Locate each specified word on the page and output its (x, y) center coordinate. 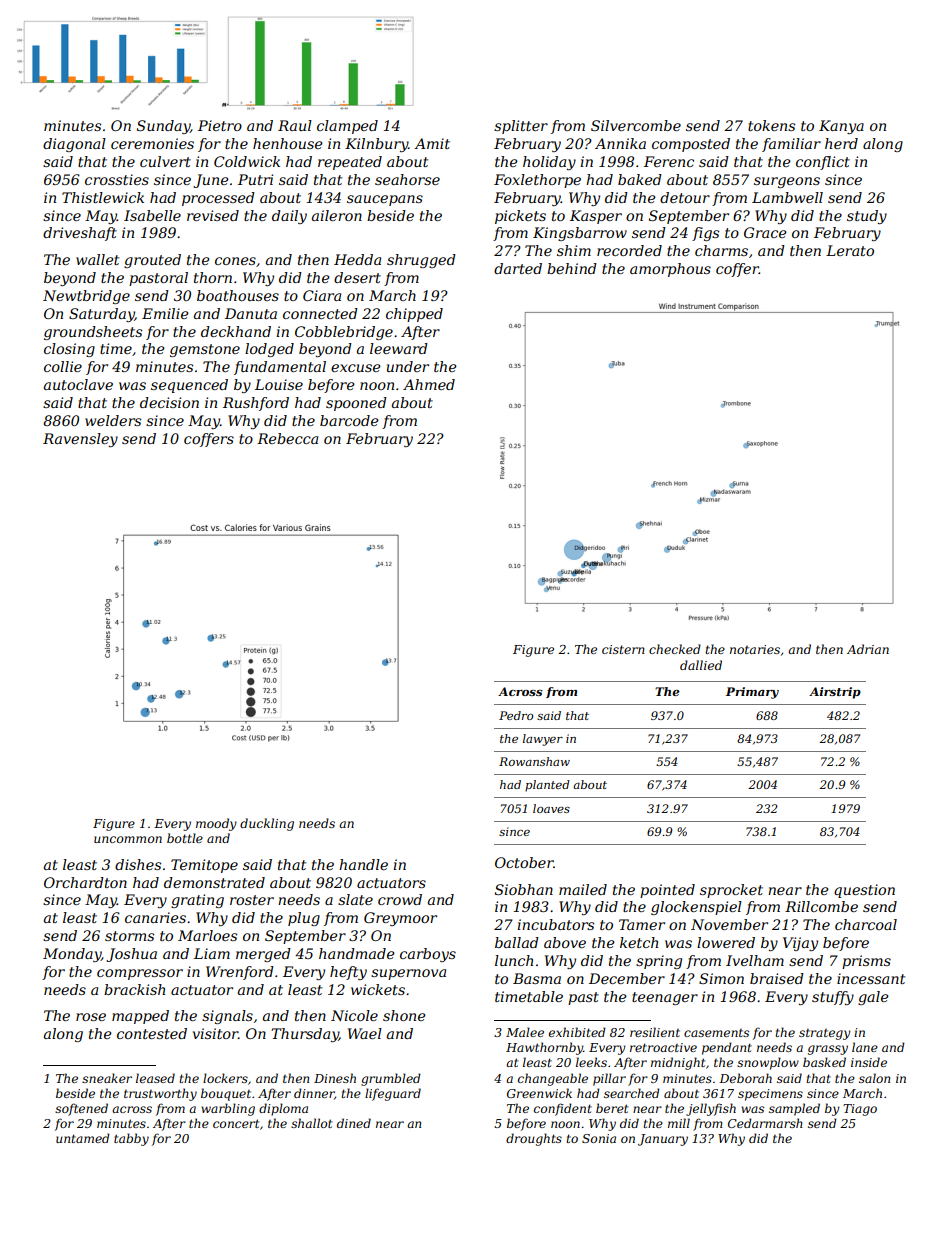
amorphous (670, 270)
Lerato (850, 250)
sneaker (107, 1078)
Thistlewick (103, 197)
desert (357, 277)
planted (547, 786)
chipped (414, 315)
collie (63, 366)
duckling (267, 824)
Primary (752, 693)
